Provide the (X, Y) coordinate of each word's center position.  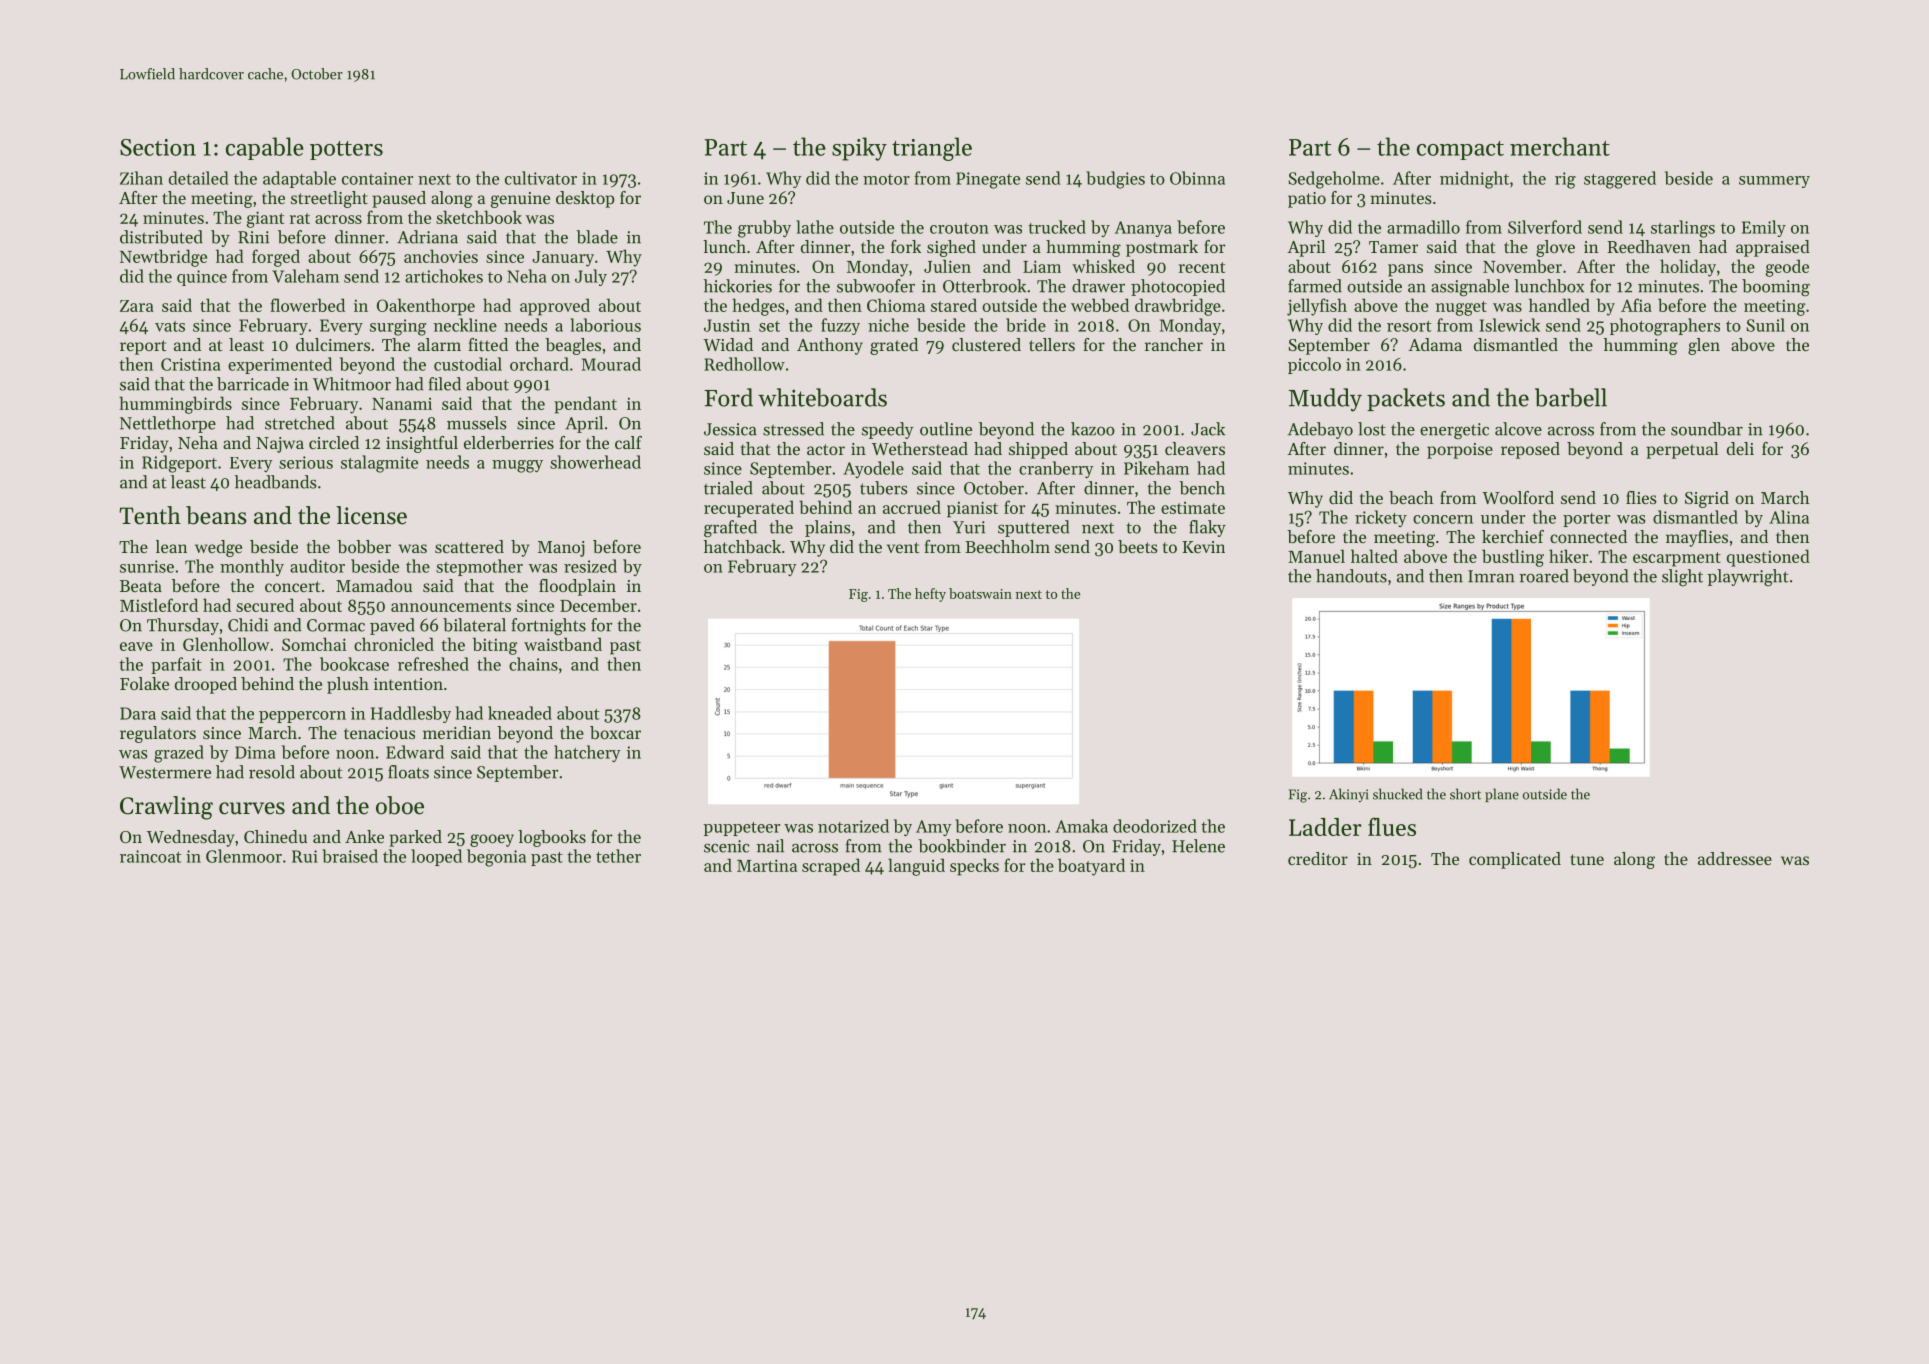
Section (158, 147)
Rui (305, 856)
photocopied (1178, 287)
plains (828, 528)
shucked (1397, 794)
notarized (853, 826)
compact (1460, 150)
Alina (1789, 517)
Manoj (561, 549)
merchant (1560, 146)
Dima (255, 752)
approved (555, 307)
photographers (1665, 327)
